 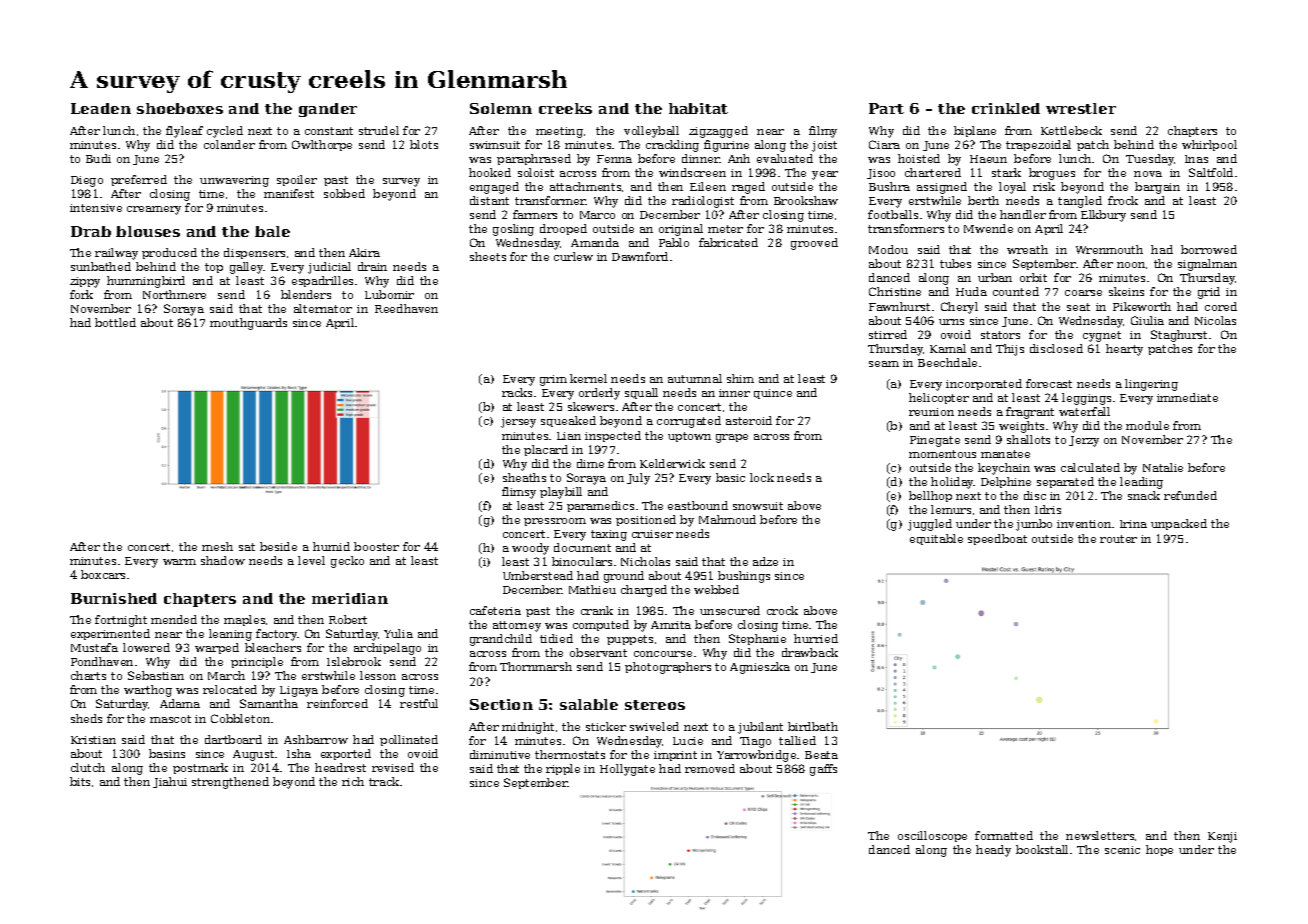 I want to click on Nicolas, so click(x=1215, y=320).
